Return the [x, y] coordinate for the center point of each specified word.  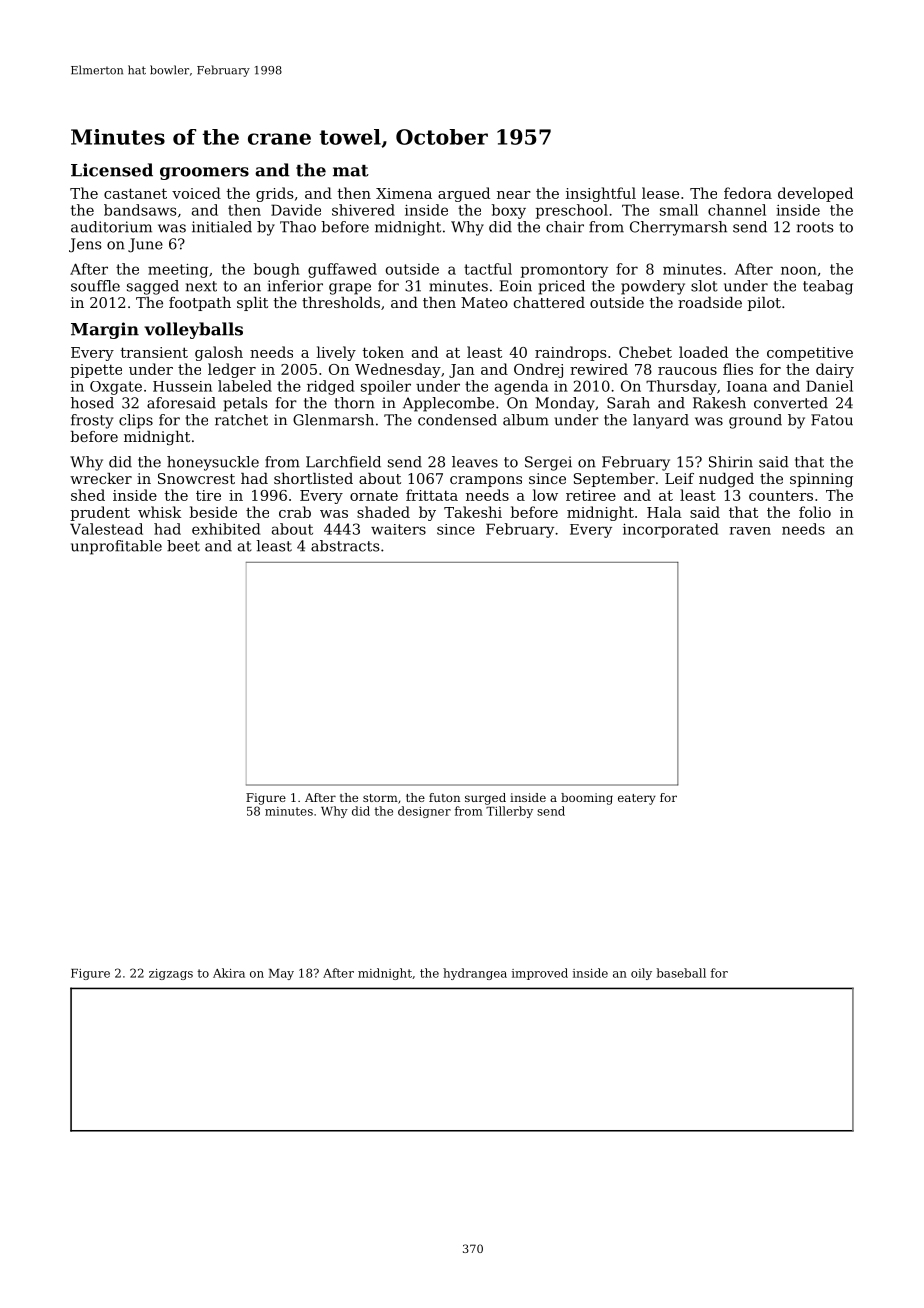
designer [424, 812]
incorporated [671, 530]
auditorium [111, 227]
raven [750, 531]
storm [380, 798]
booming [587, 799]
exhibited [226, 529]
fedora [748, 193]
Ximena [404, 193]
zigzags [171, 974]
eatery [637, 799]
